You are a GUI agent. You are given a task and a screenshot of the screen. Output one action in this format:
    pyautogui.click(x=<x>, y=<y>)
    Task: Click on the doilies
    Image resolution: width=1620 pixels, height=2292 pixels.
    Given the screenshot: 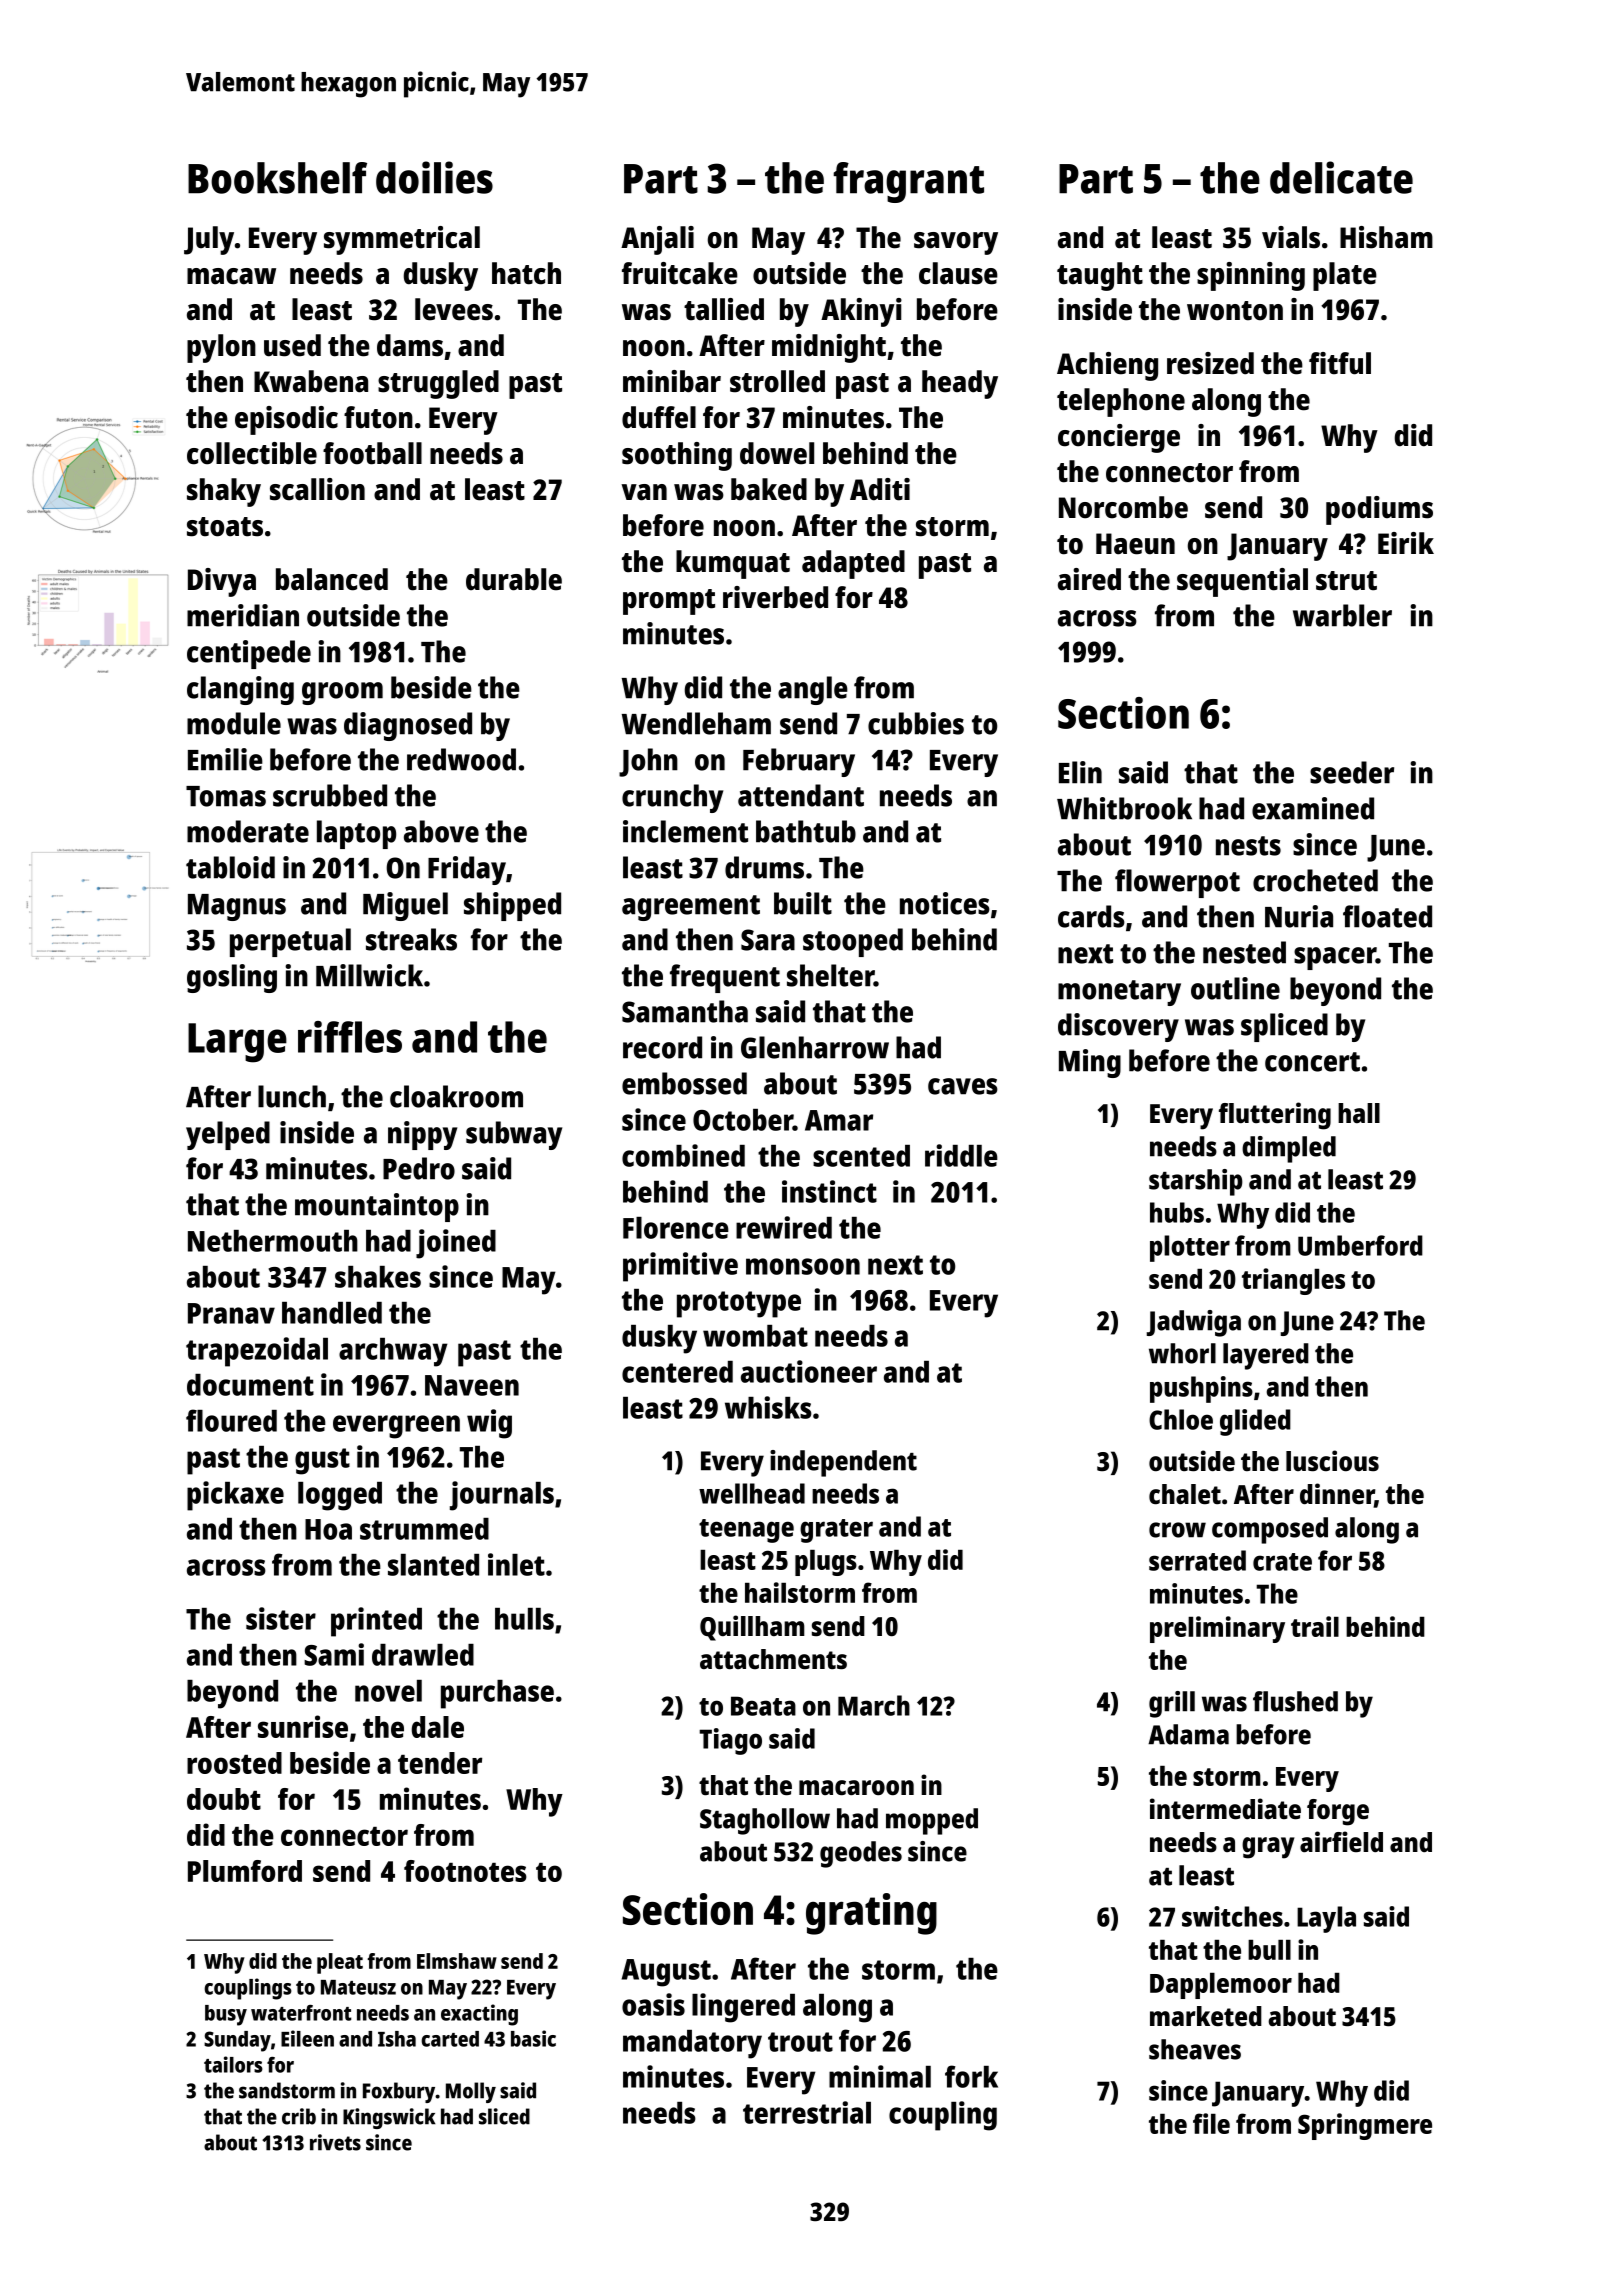 What is the action you would take?
    pyautogui.click(x=434, y=177)
